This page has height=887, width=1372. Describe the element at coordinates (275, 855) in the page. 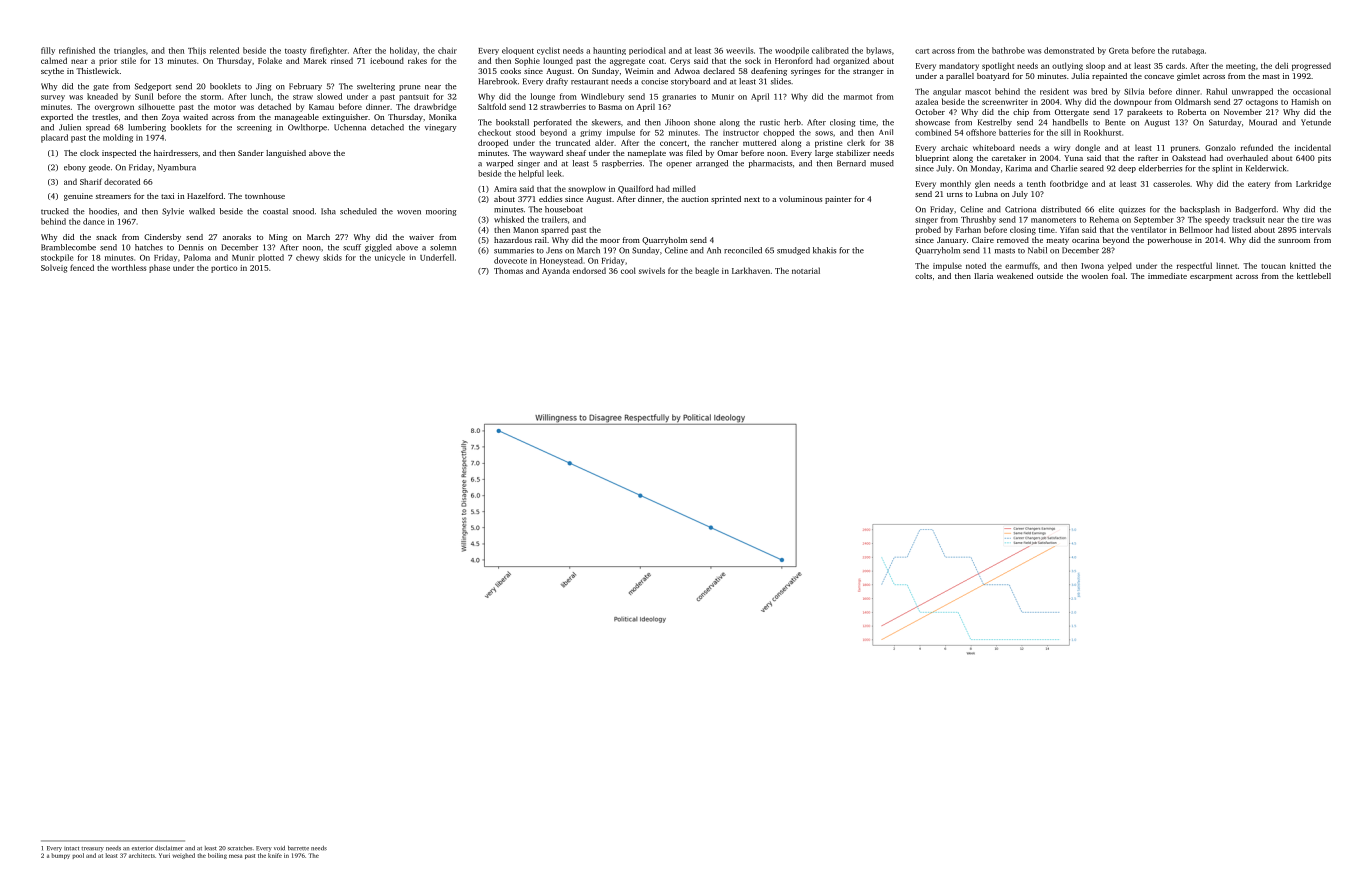

I see `knife` at that location.
